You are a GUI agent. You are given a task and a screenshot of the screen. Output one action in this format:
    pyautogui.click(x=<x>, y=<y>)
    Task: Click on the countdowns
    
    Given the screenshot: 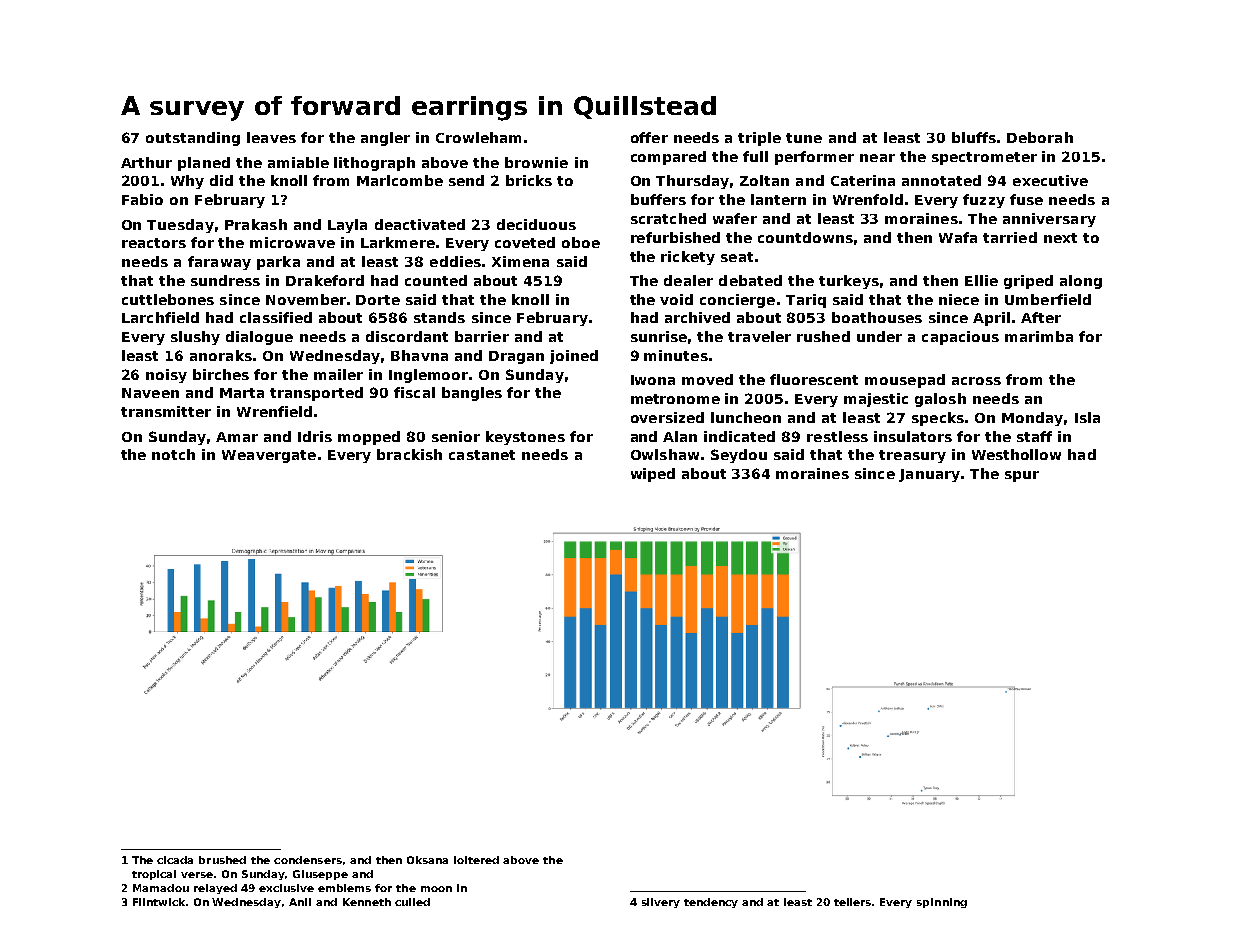 What is the action you would take?
    pyautogui.click(x=805, y=237)
